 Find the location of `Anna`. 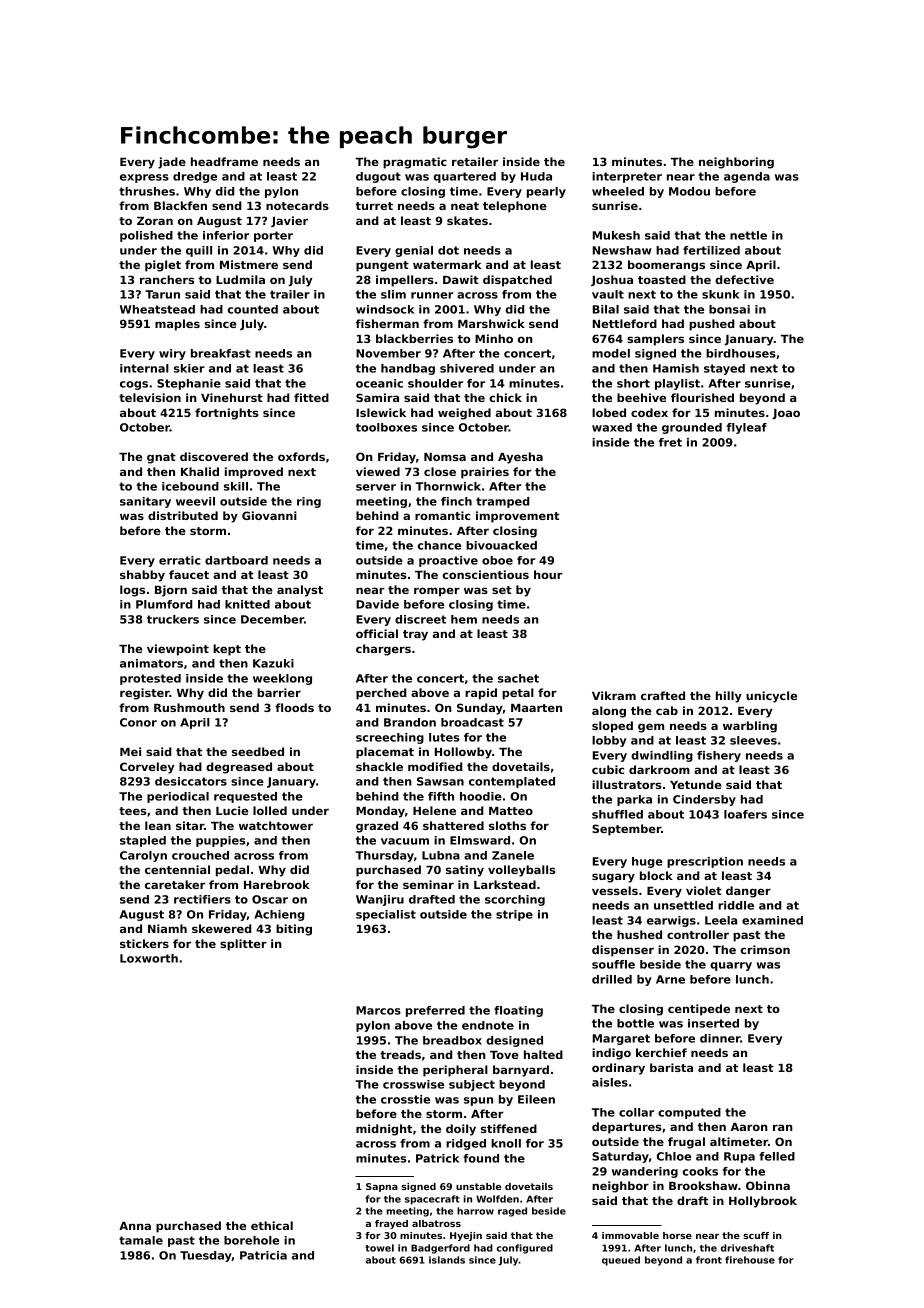

Anna is located at coordinates (135, 1226).
